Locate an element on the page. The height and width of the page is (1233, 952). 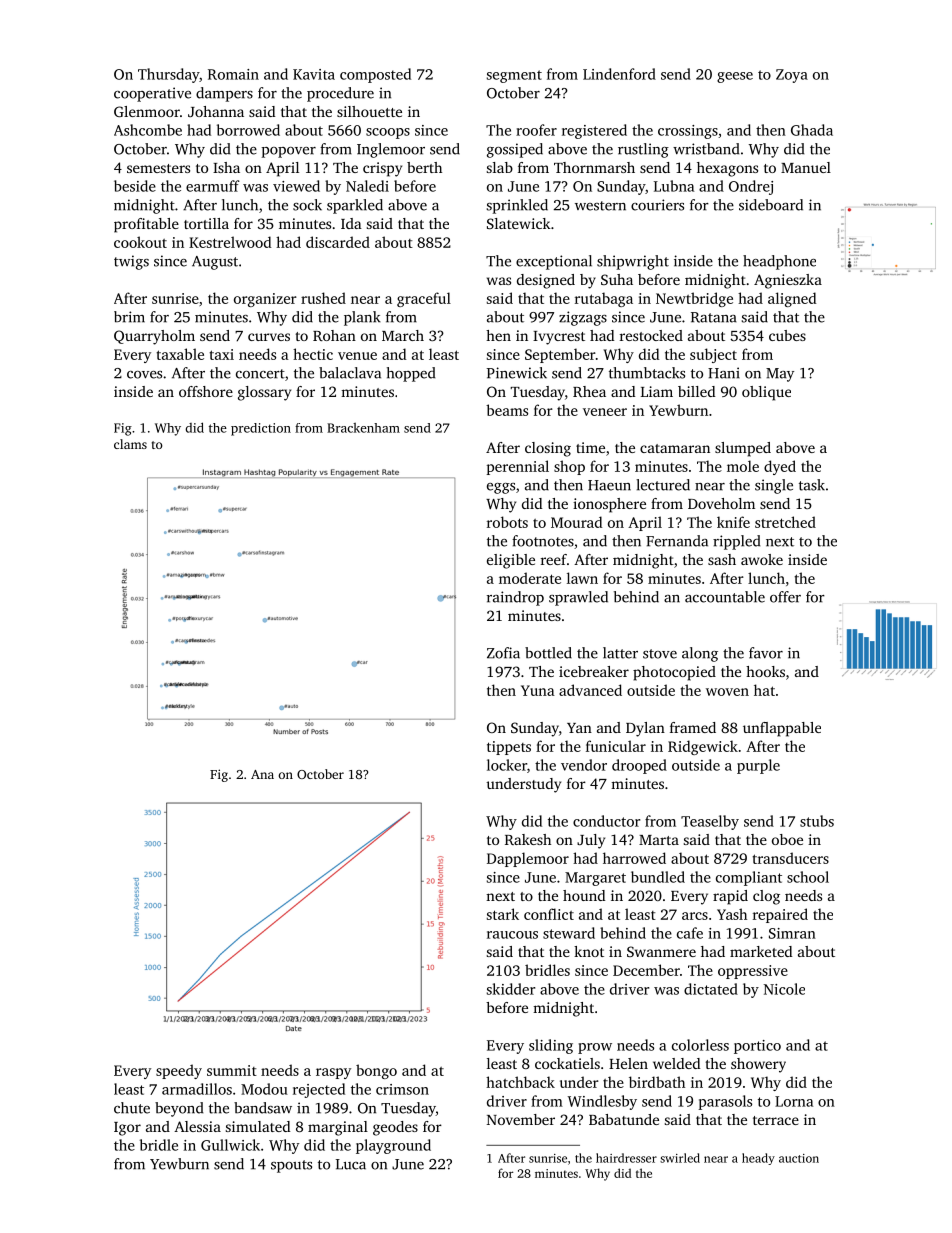
speedy is located at coordinates (179, 1071).
